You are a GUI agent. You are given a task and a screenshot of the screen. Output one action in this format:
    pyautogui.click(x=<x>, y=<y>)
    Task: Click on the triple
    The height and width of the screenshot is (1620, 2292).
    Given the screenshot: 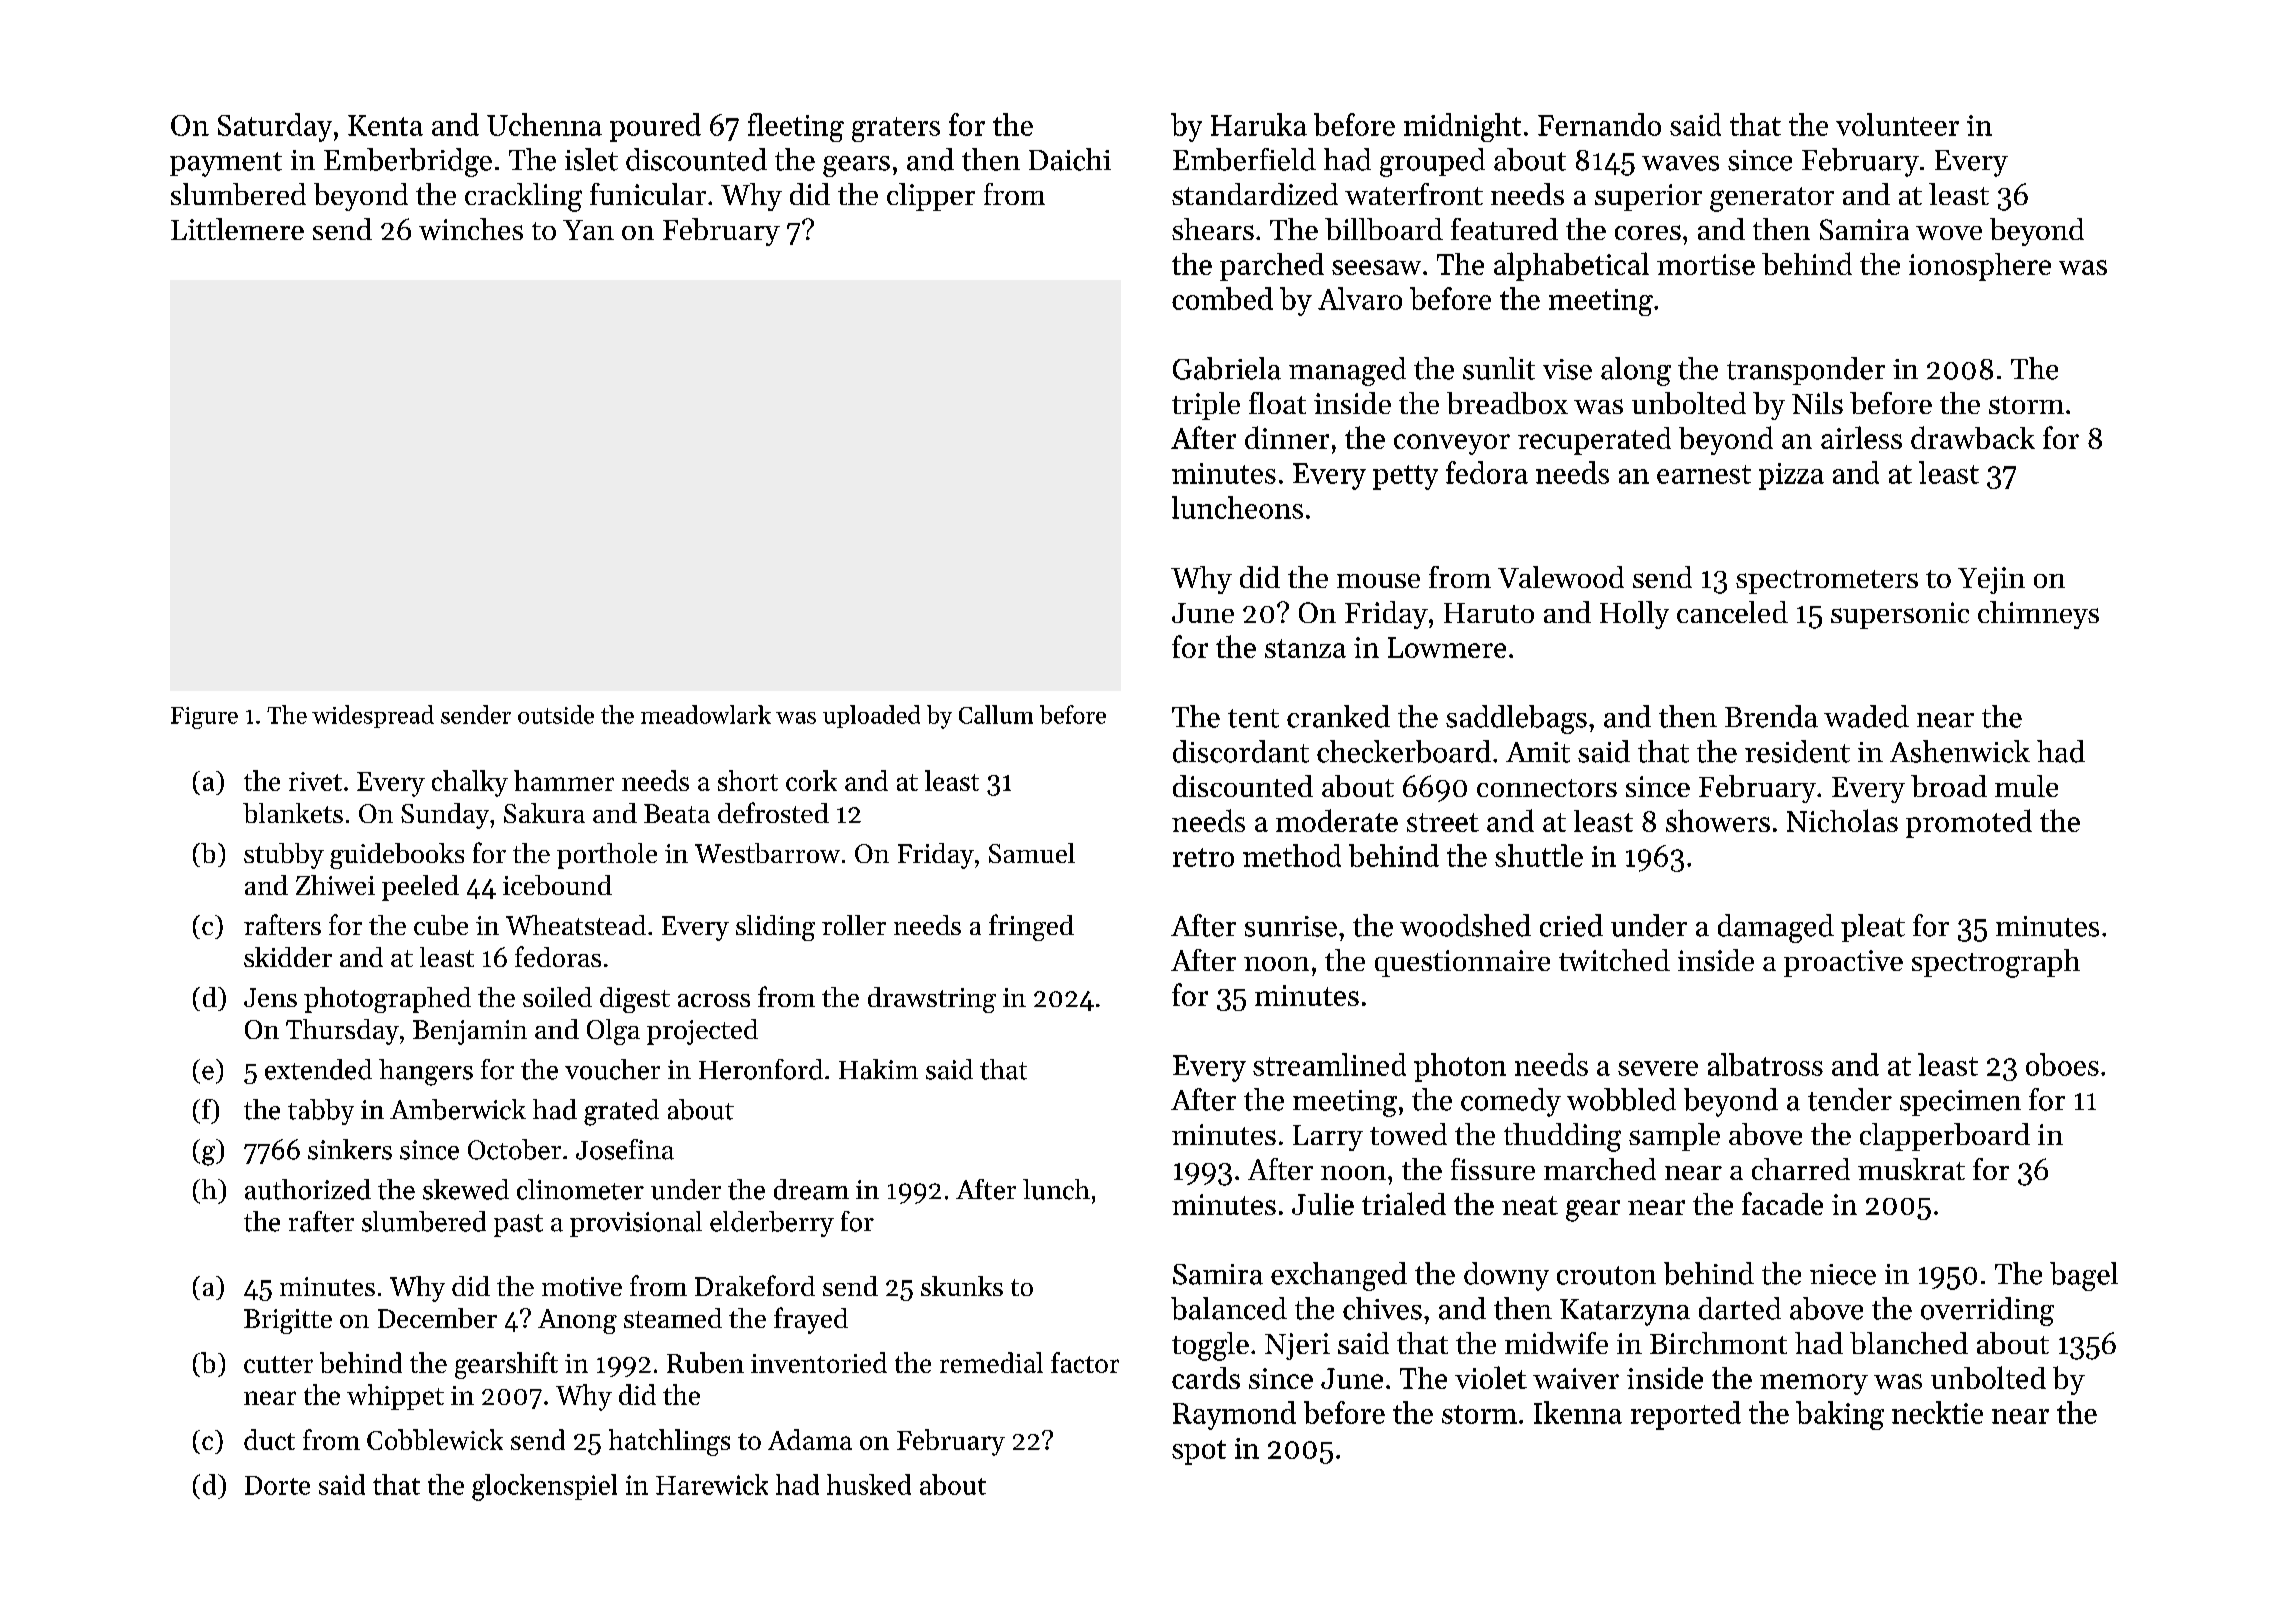 What is the action you would take?
    pyautogui.click(x=1206, y=406)
